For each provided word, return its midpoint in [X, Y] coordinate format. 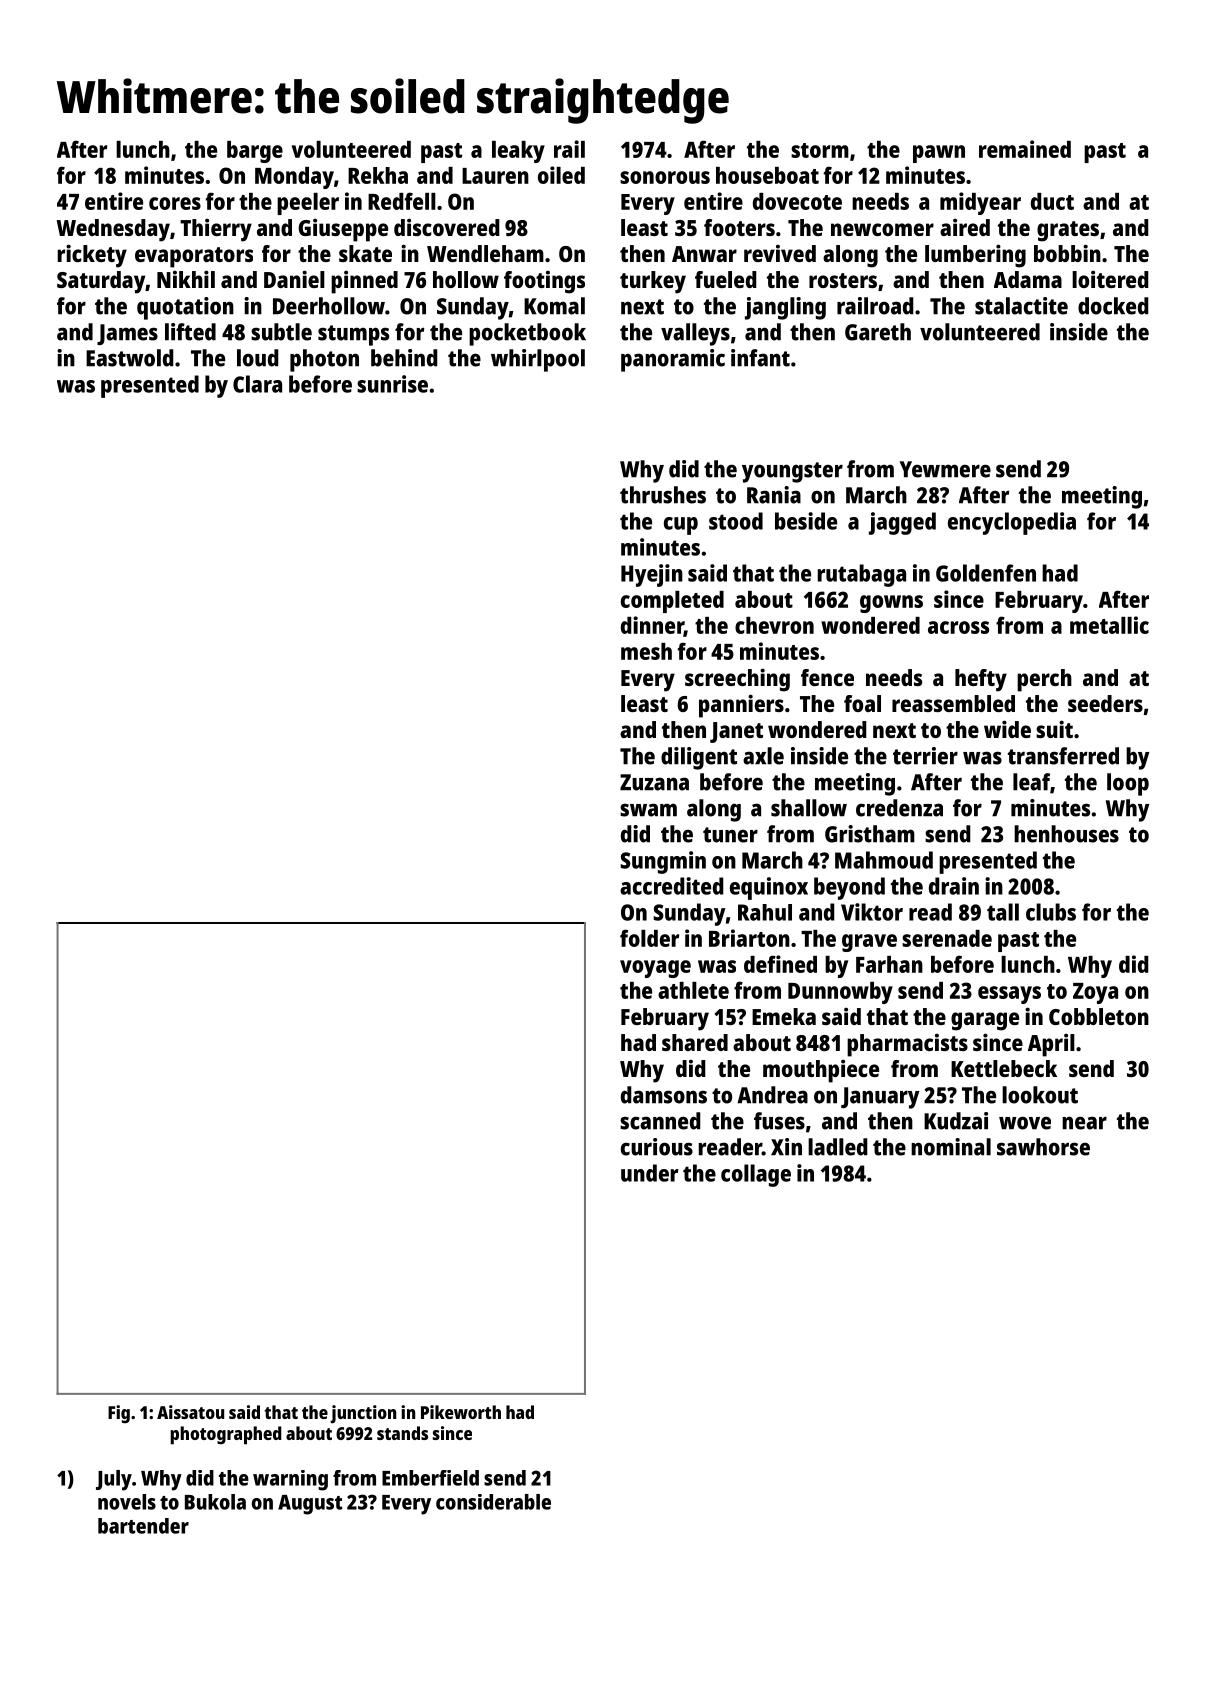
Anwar [704, 254]
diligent [699, 758]
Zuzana [654, 782]
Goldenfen [986, 573]
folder [649, 938]
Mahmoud [884, 860]
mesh [646, 651]
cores [175, 203]
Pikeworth [461, 1412]
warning [290, 1480]
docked [1113, 306]
